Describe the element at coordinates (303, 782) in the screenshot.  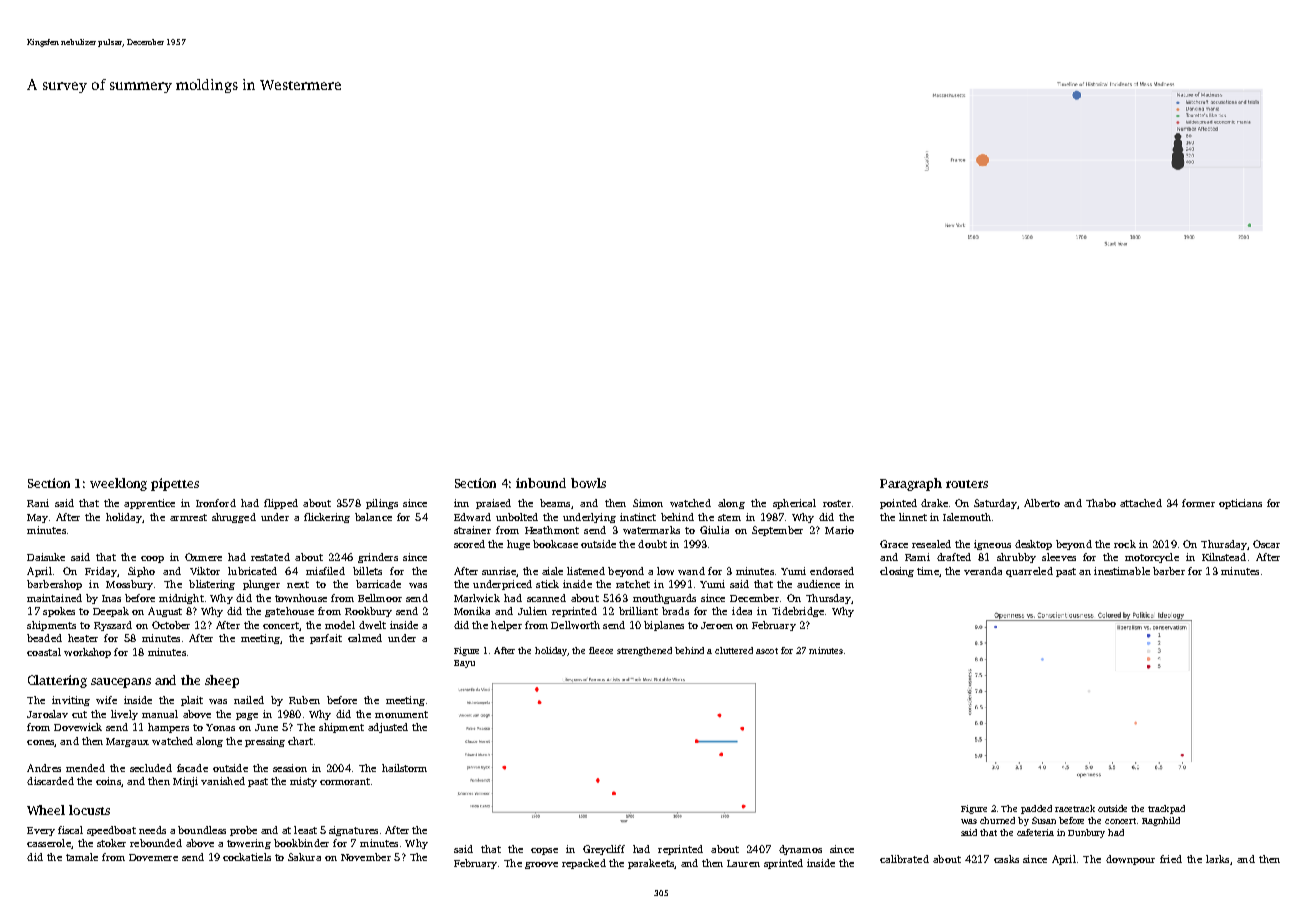
I see `misty` at that location.
